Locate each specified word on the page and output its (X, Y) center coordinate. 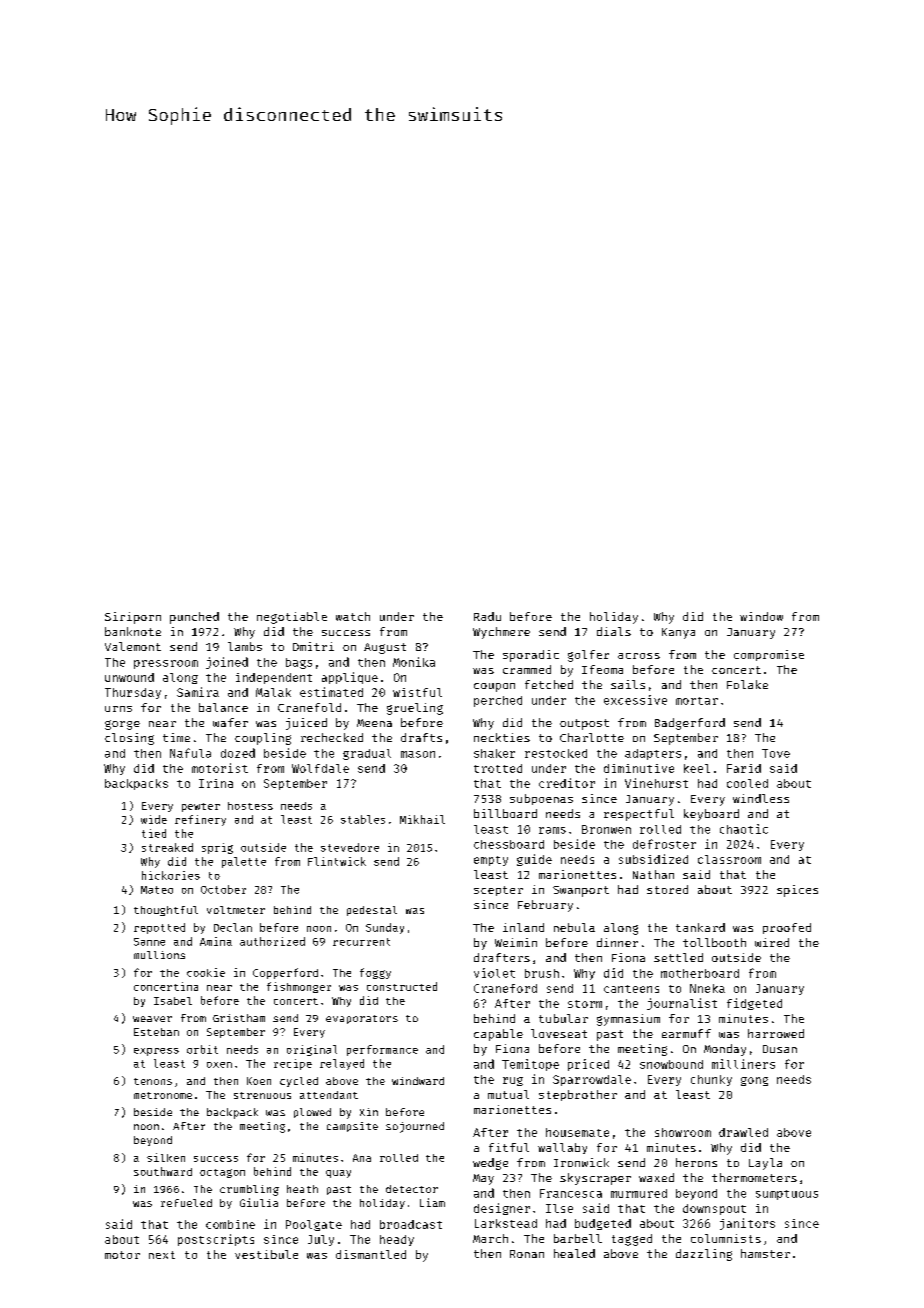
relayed (342, 1064)
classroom (729, 859)
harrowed (776, 1033)
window (761, 616)
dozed (238, 753)
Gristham (239, 1018)
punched (194, 618)
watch (353, 616)
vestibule (266, 1254)
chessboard (509, 844)
